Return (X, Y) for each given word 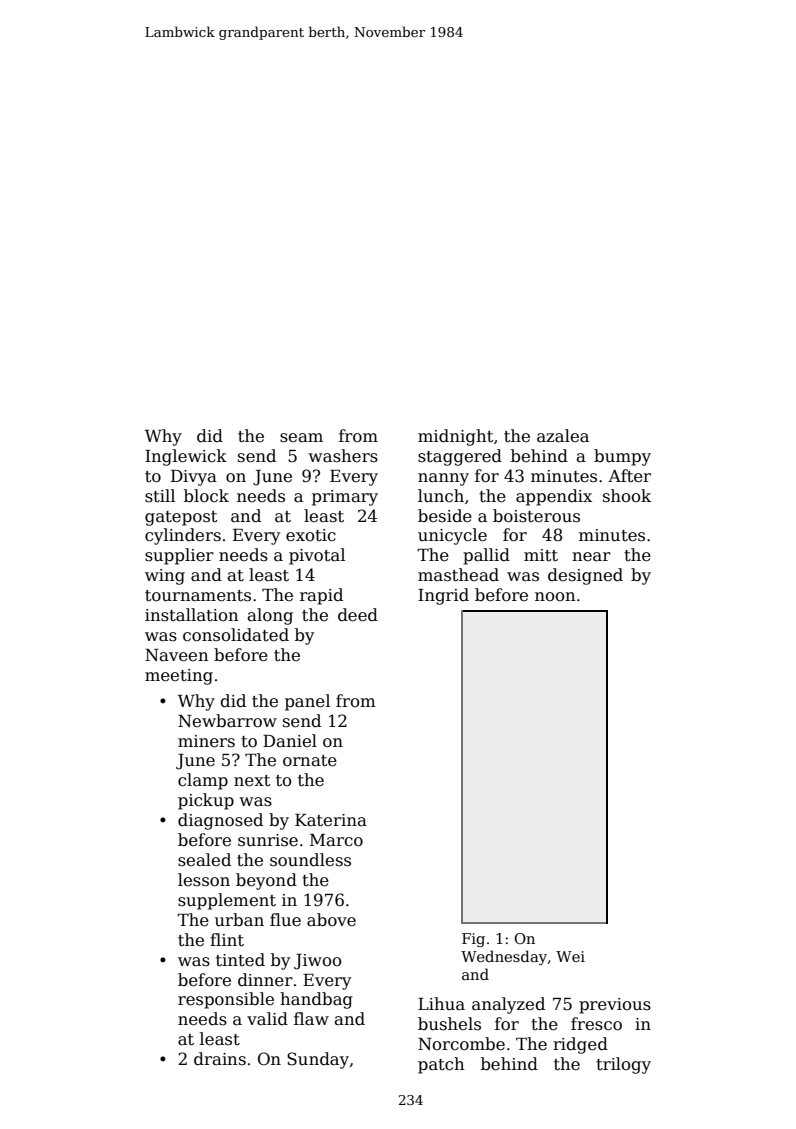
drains (220, 1059)
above (331, 920)
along (270, 616)
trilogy (623, 1065)
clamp (203, 781)
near (591, 557)
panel (307, 702)
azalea (563, 436)
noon (555, 596)
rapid (321, 596)
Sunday (318, 1060)
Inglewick (186, 457)
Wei (570, 956)
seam (301, 438)
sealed (204, 860)
